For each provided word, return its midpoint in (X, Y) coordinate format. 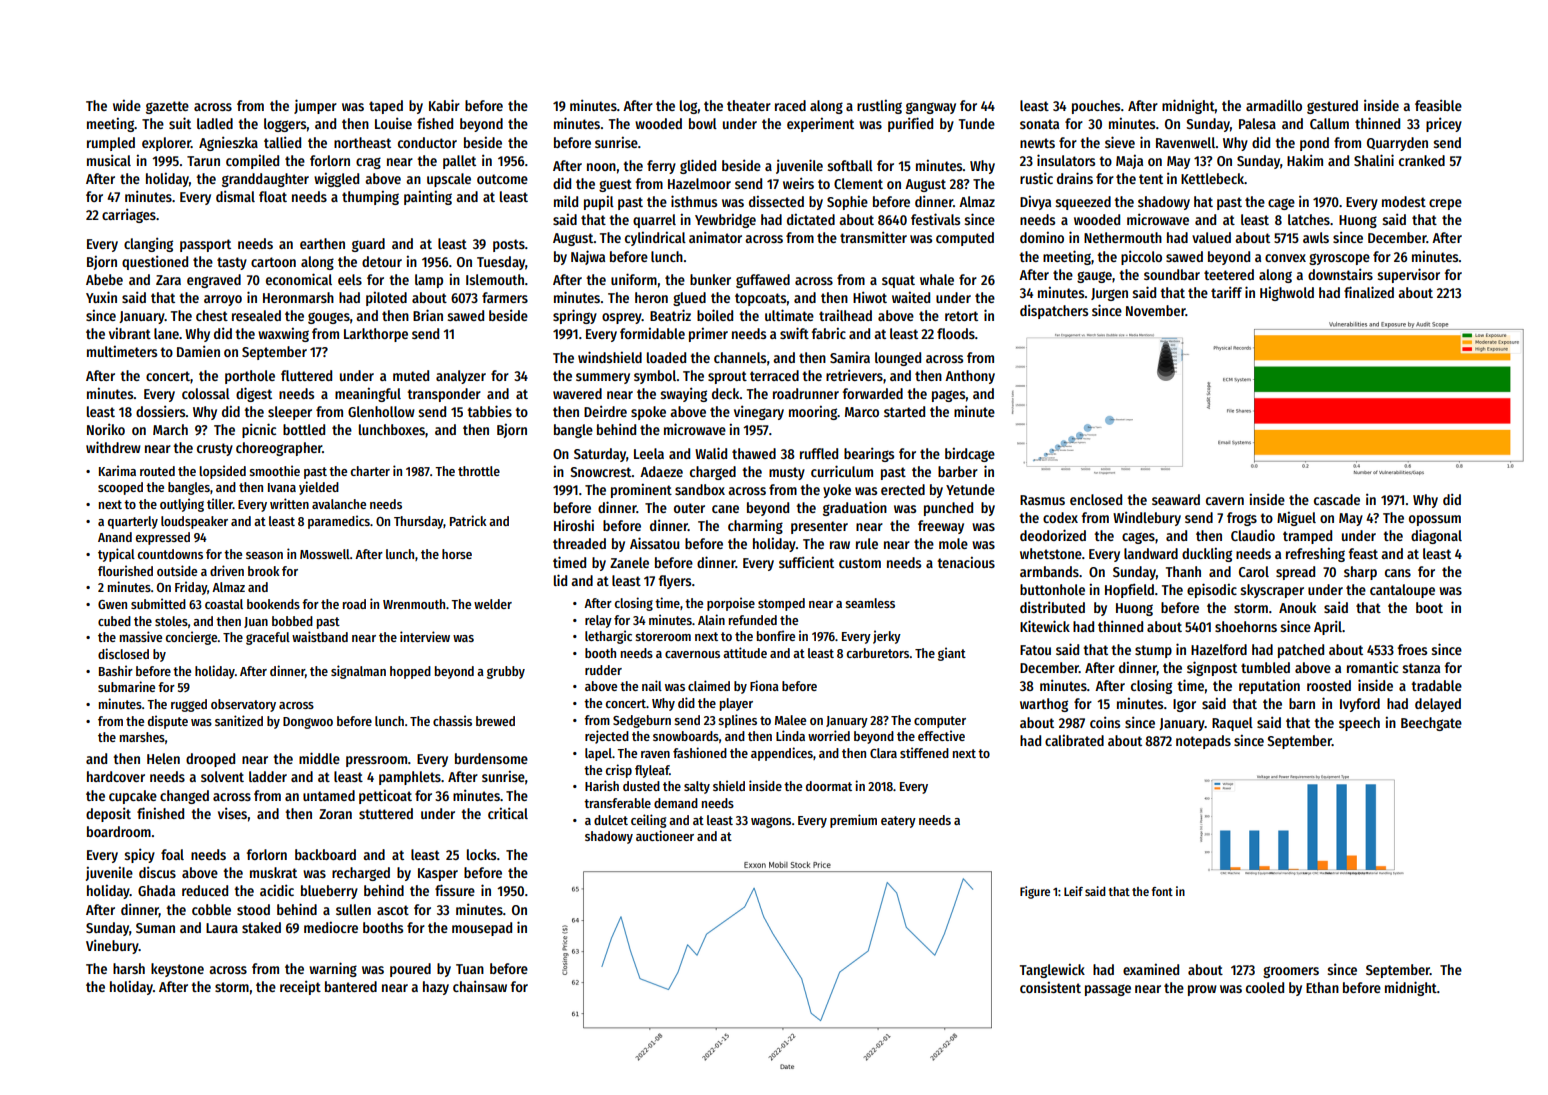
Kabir (444, 105)
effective (941, 735)
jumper (315, 106)
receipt (300, 987)
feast (1363, 553)
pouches (1096, 107)
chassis (452, 720)
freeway (941, 527)
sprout (727, 377)
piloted (386, 298)
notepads (1203, 742)
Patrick (468, 520)
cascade (1337, 499)
